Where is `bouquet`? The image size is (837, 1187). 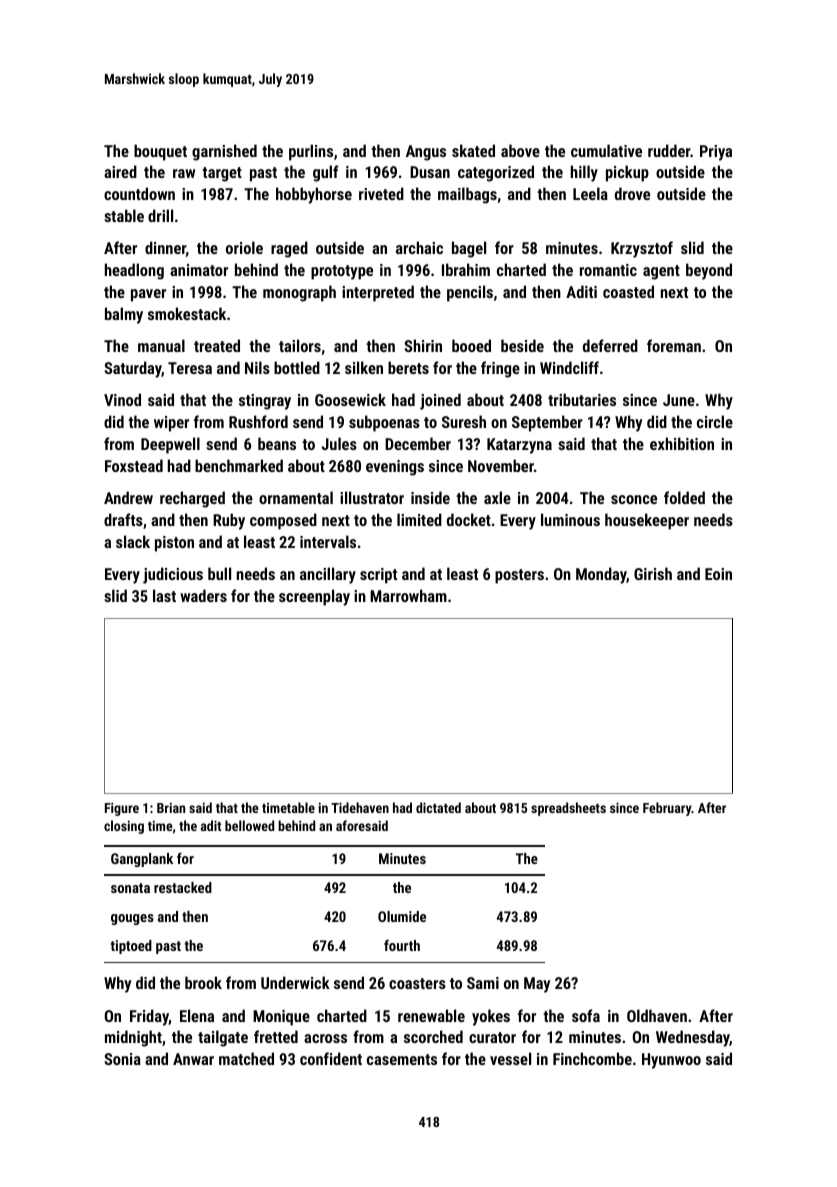 bouquet is located at coordinates (160, 152).
